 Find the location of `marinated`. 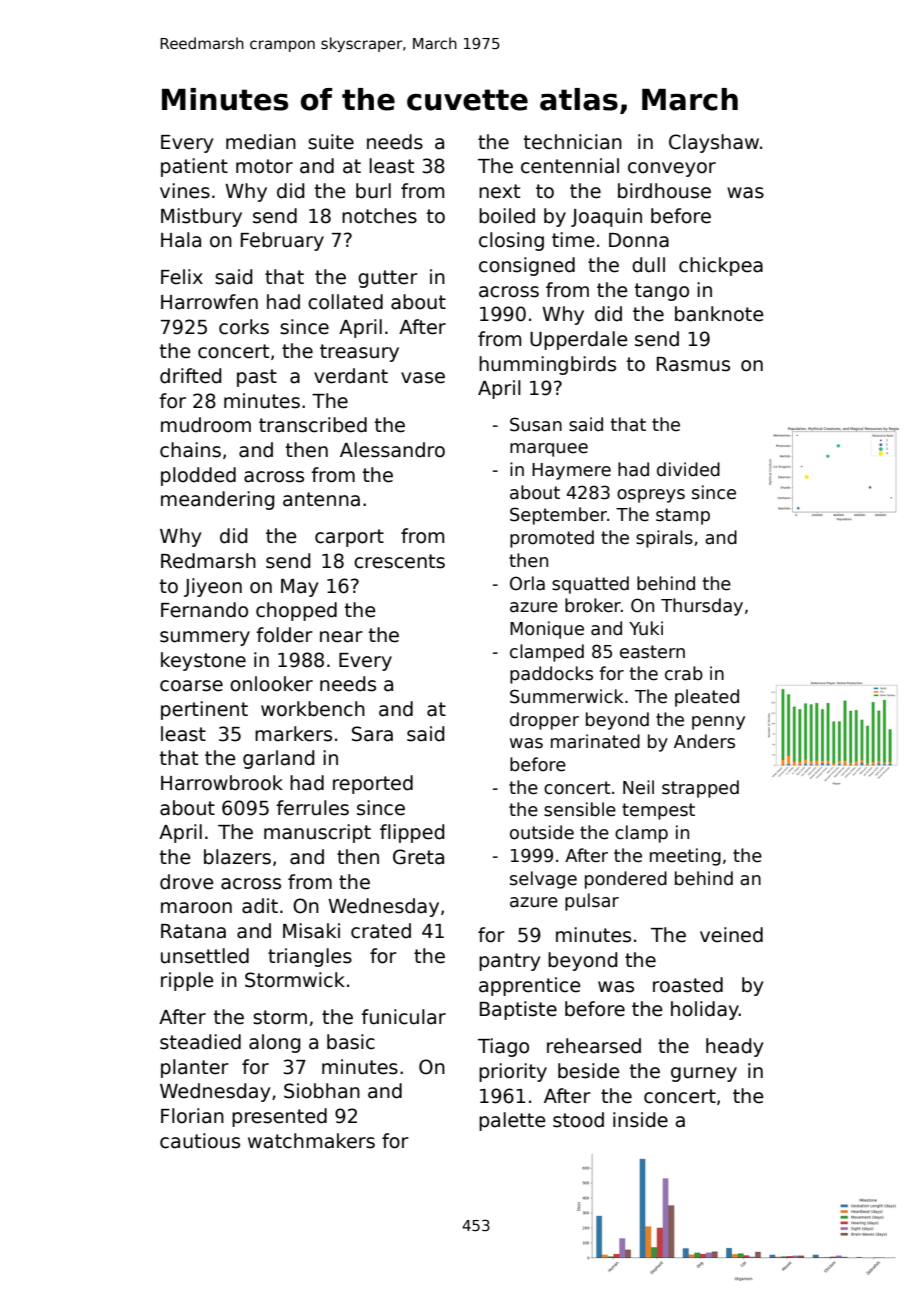

marinated is located at coordinates (595, 741).
